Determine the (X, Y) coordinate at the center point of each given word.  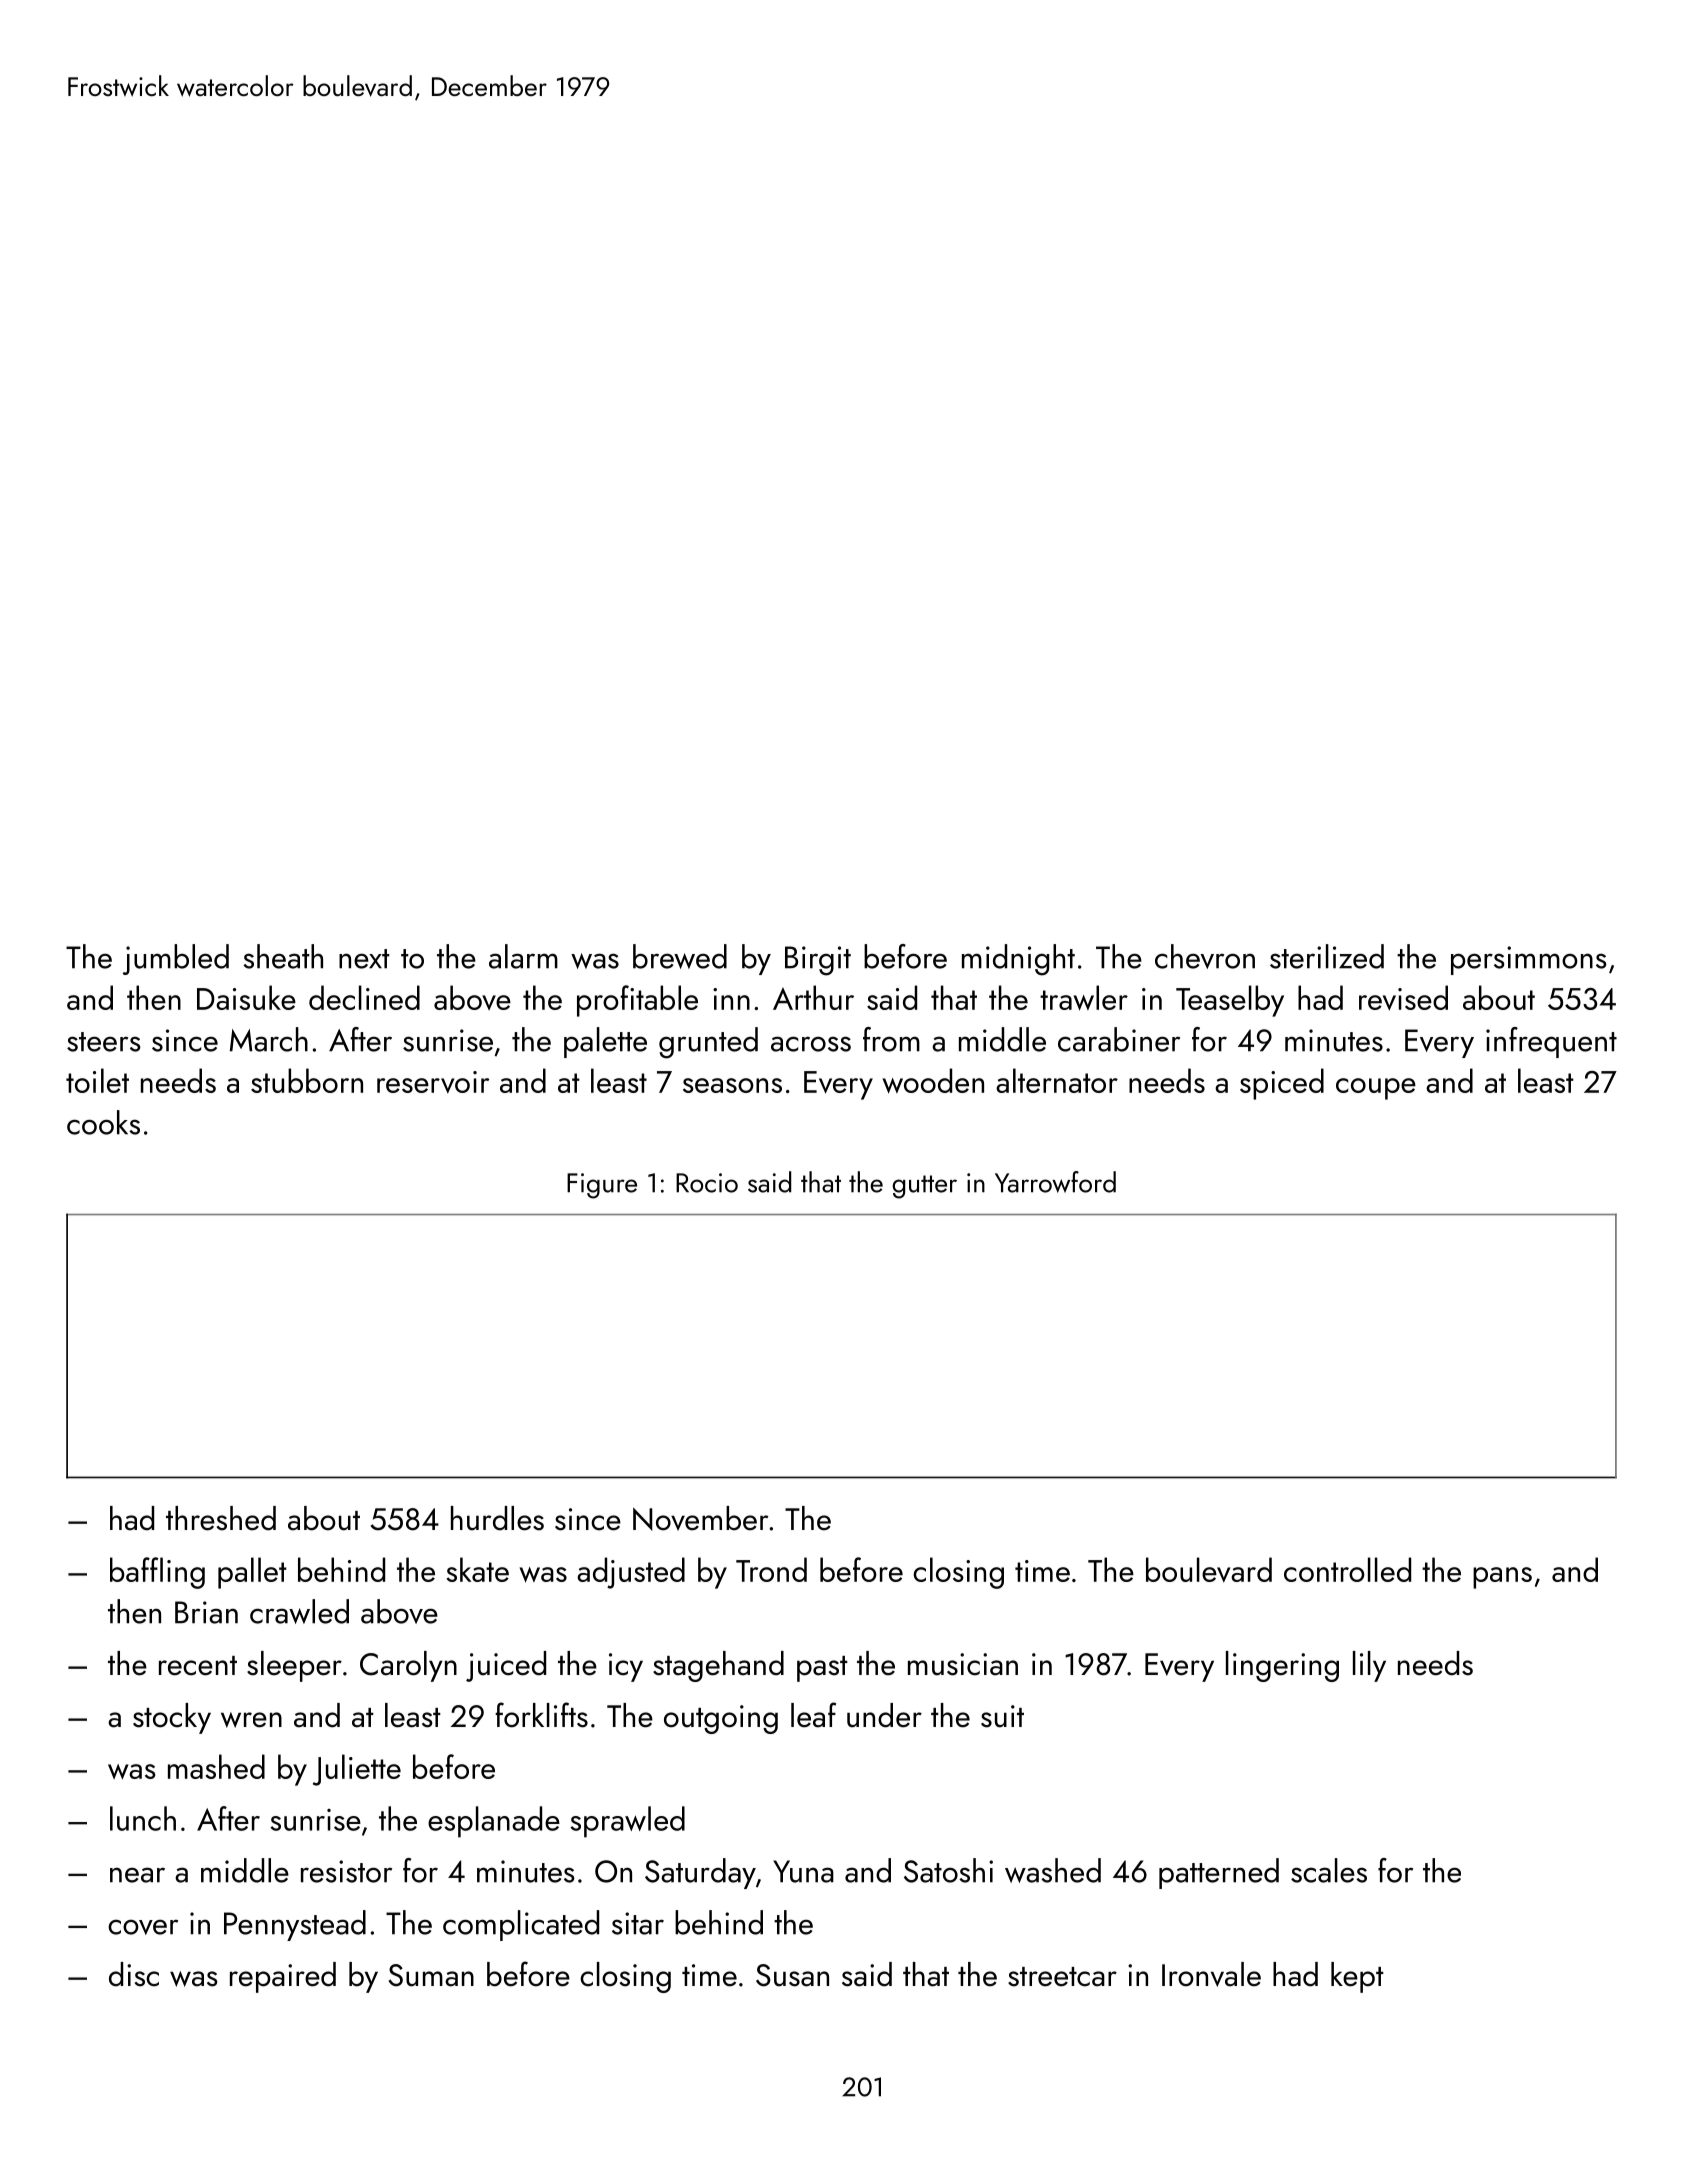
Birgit (818, 961)
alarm (523, 956)
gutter (924, 1187)
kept (1357, 1977)
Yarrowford (1055, 1182)
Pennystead (295, 1925)
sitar (638, 1923)
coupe (1376, 1089)
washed (1053, 1870)
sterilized (1327, 956)
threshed (221, 1518)
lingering (1282, 1666)
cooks (103, 1122)
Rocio (707, 1183)
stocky (172, 1718)
